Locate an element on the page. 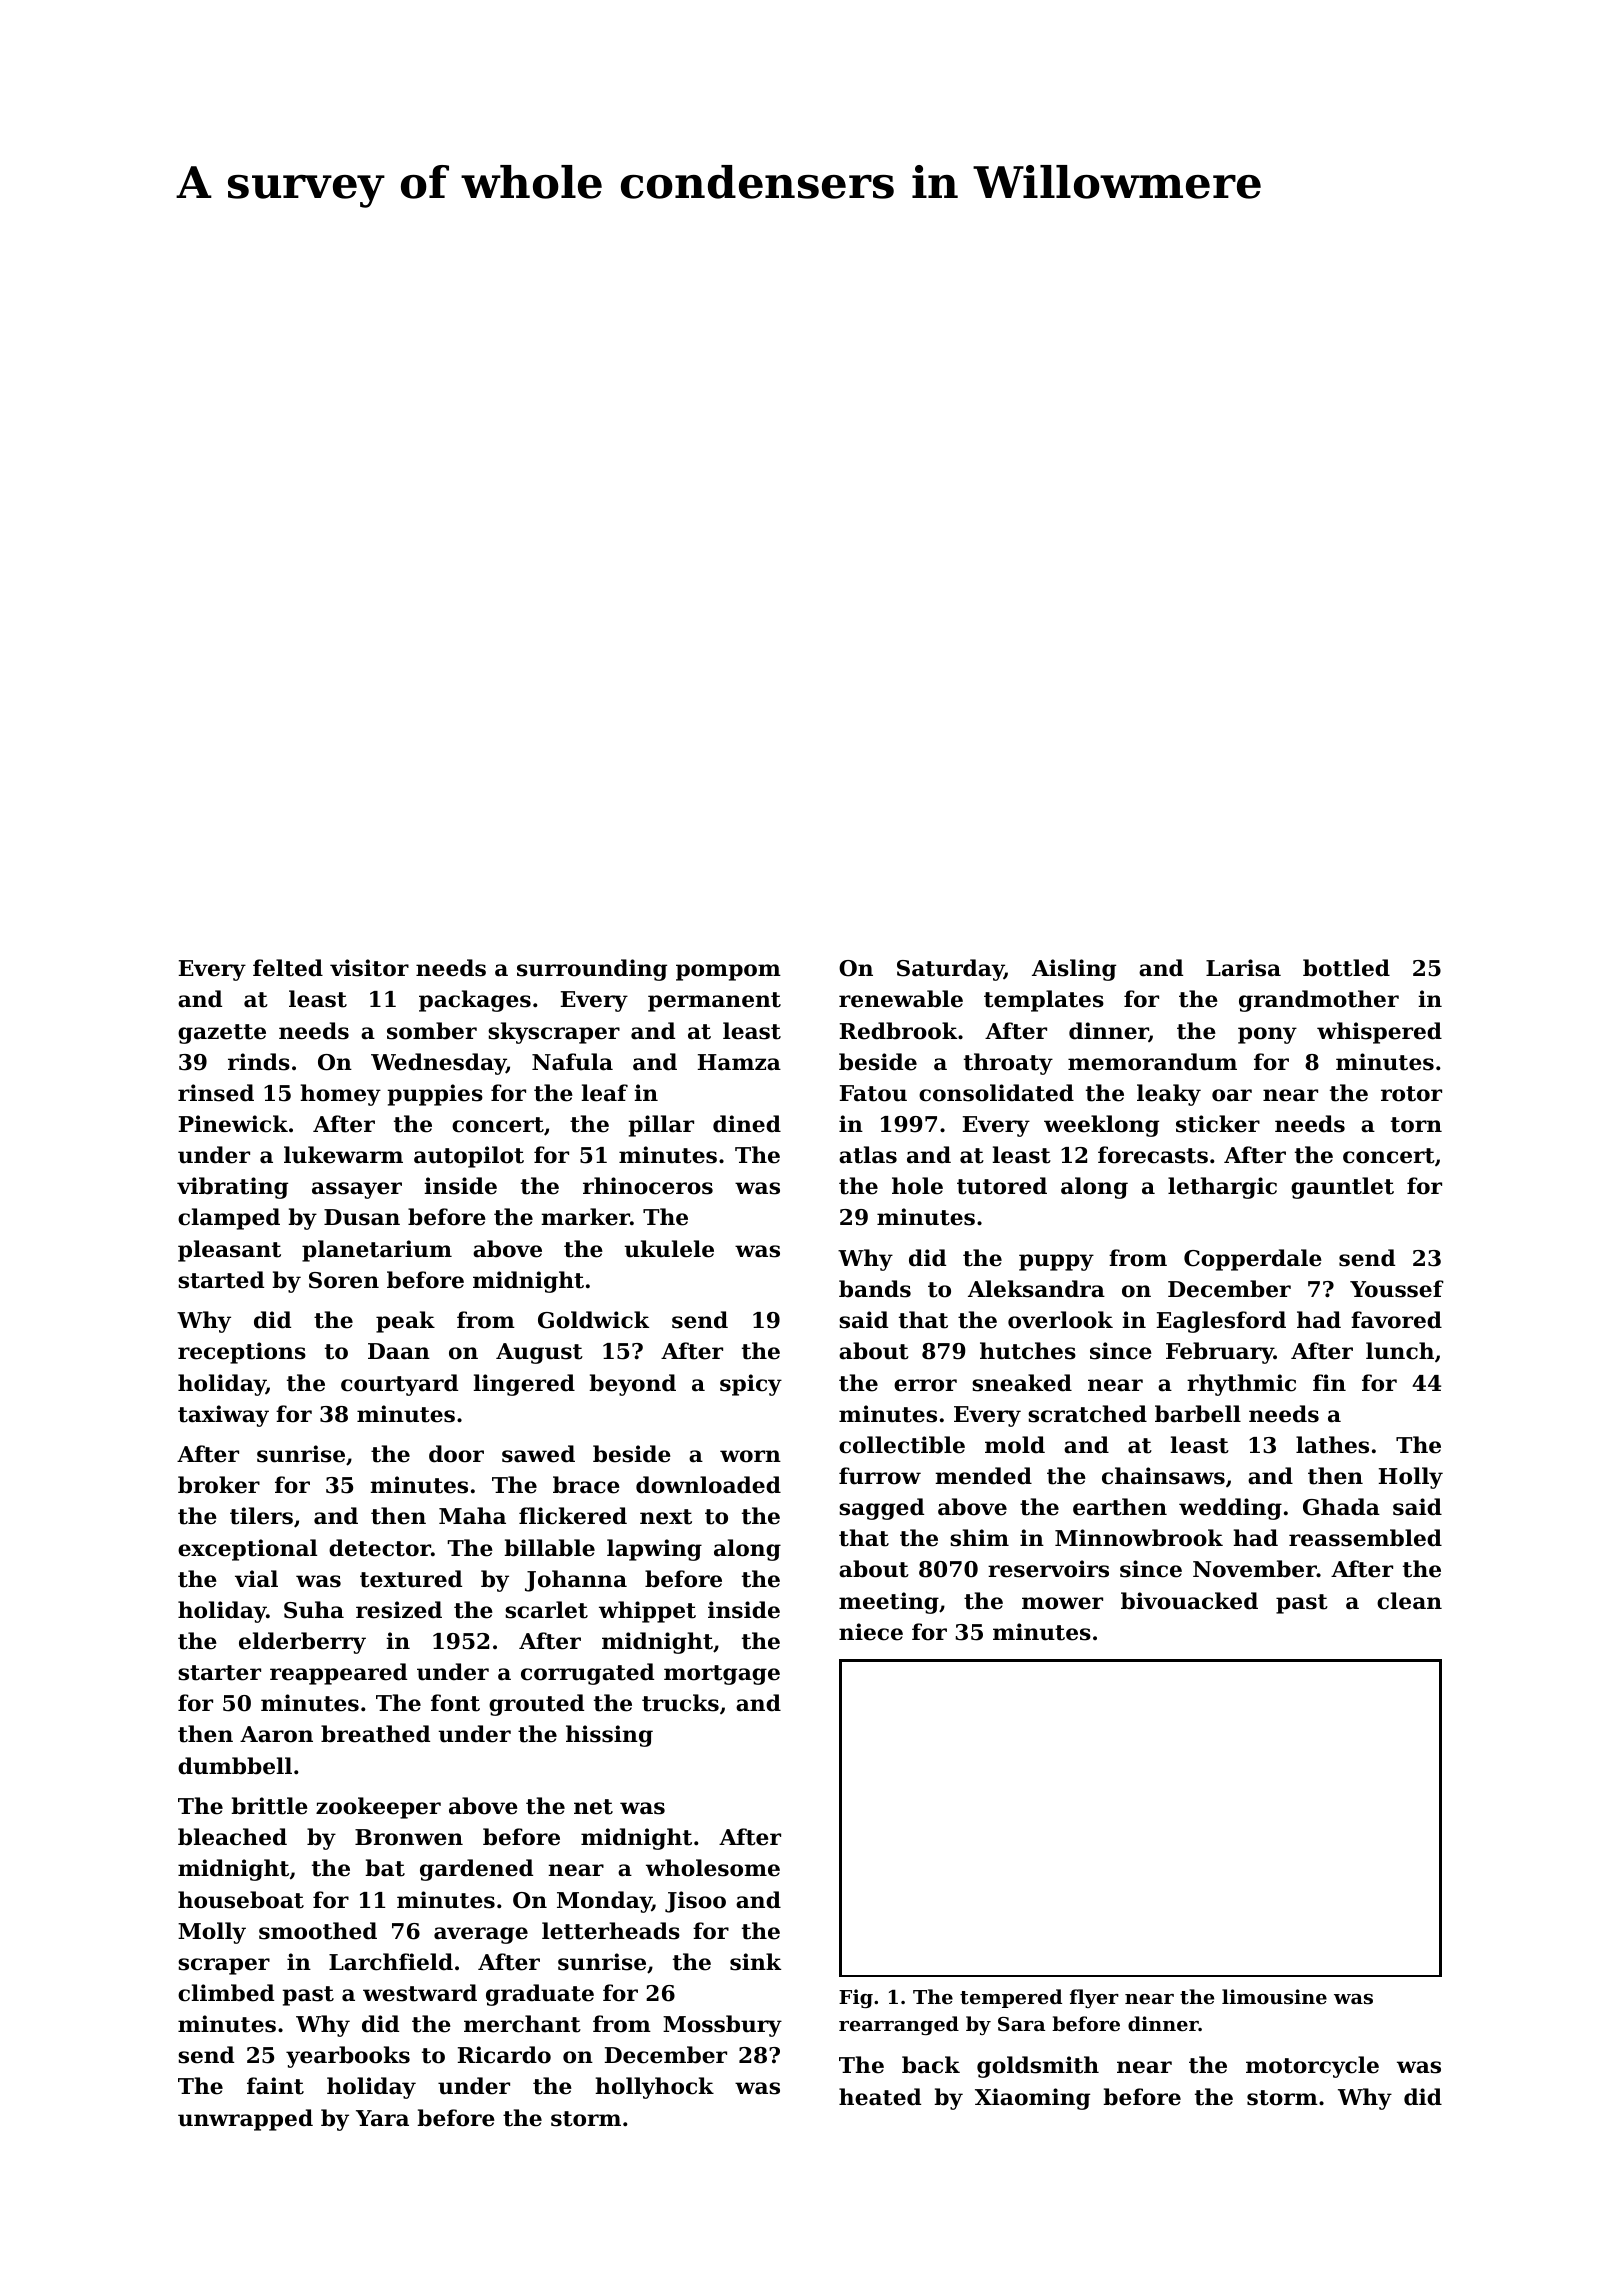  rotor is located at coordinates (1411, 1094).
